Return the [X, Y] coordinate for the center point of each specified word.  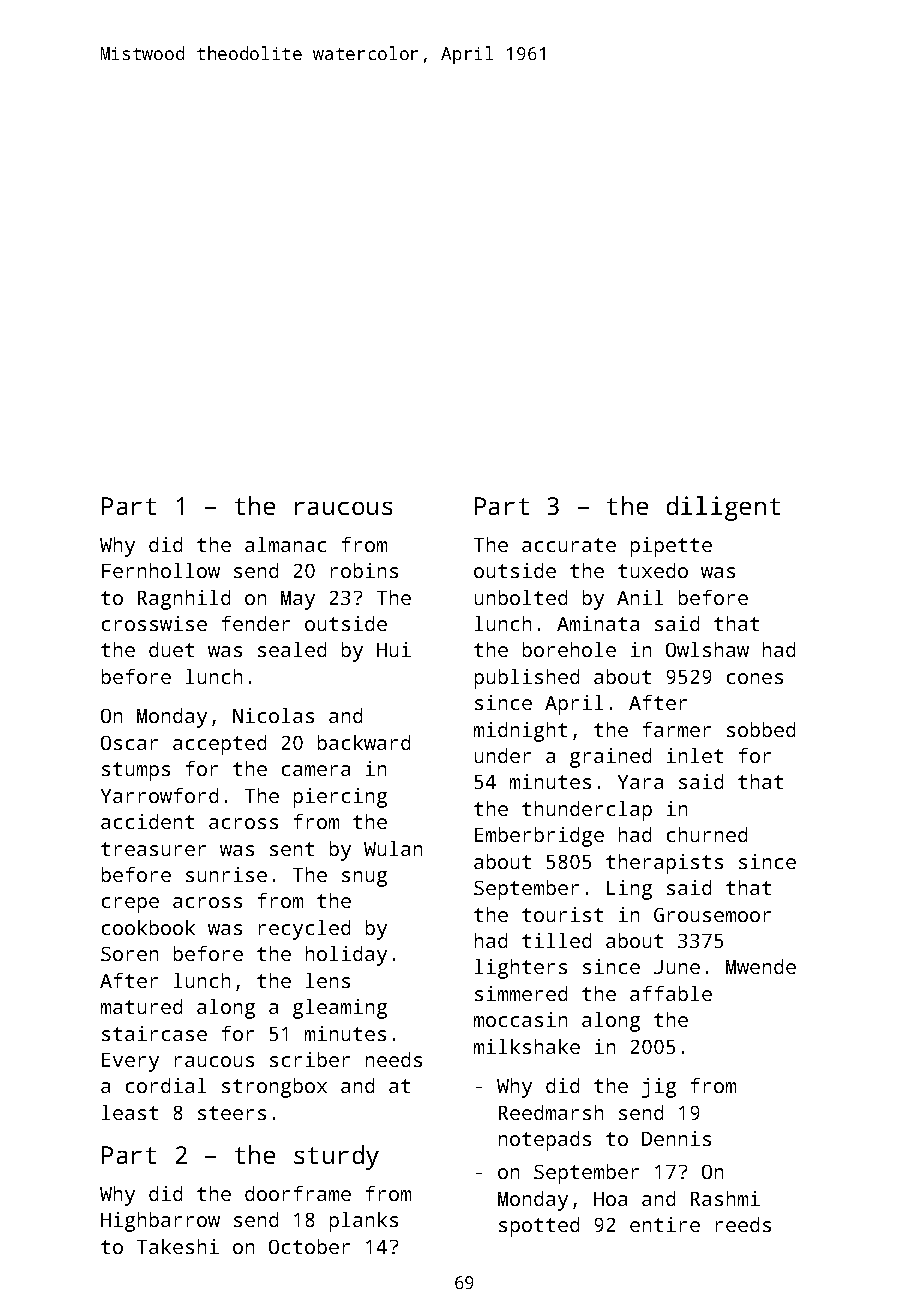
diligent [723, 508]
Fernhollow [161, 570]
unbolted [521, 597]
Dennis [676, 1138]
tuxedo [653, 570]
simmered [521, 993]
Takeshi [178, 1246]
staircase [154, 1033]
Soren [129, 954]
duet [171, 649]
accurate [569, 545]
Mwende [761, 966]
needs [394, 1059]
